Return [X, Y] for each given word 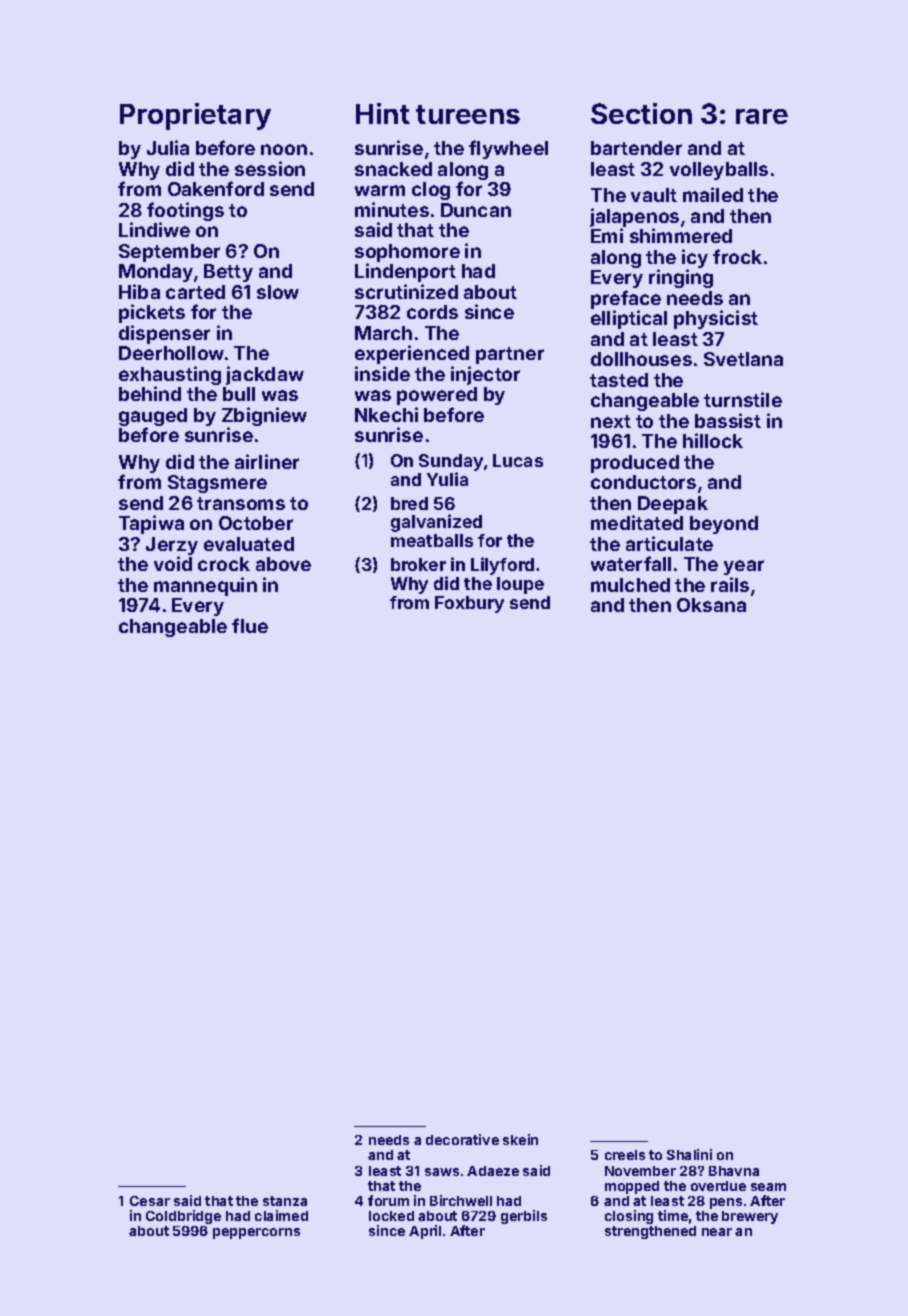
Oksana [711, 605]
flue [250, 625]
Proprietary [195, 116]
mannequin [205, 586]
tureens [468, 114]
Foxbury [469, 604]
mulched [630, 585]
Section [641, 113]
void [173, 563]
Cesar [150, 1201]
